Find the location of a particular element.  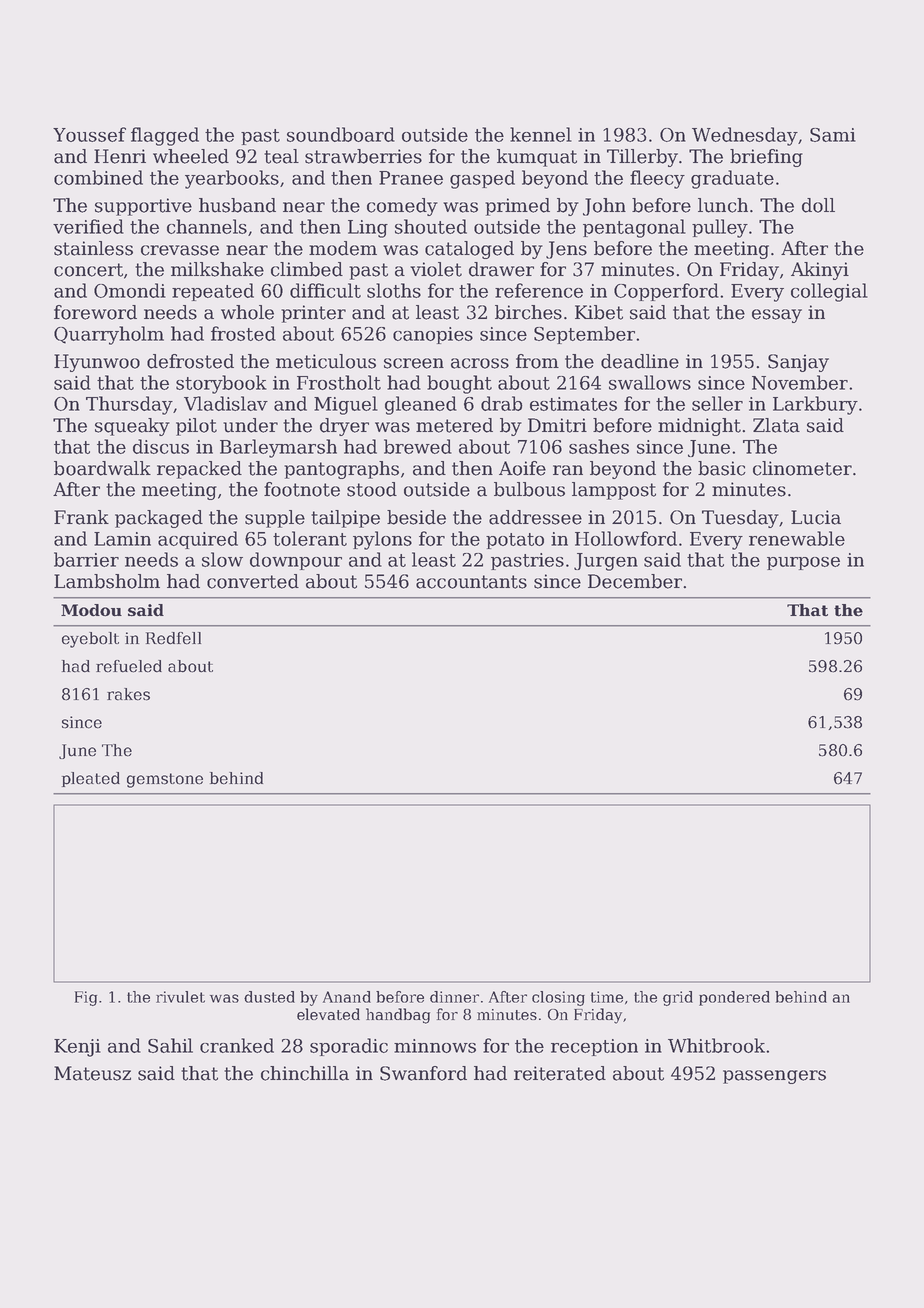

soundboard is located at coordinates (341, 134).
